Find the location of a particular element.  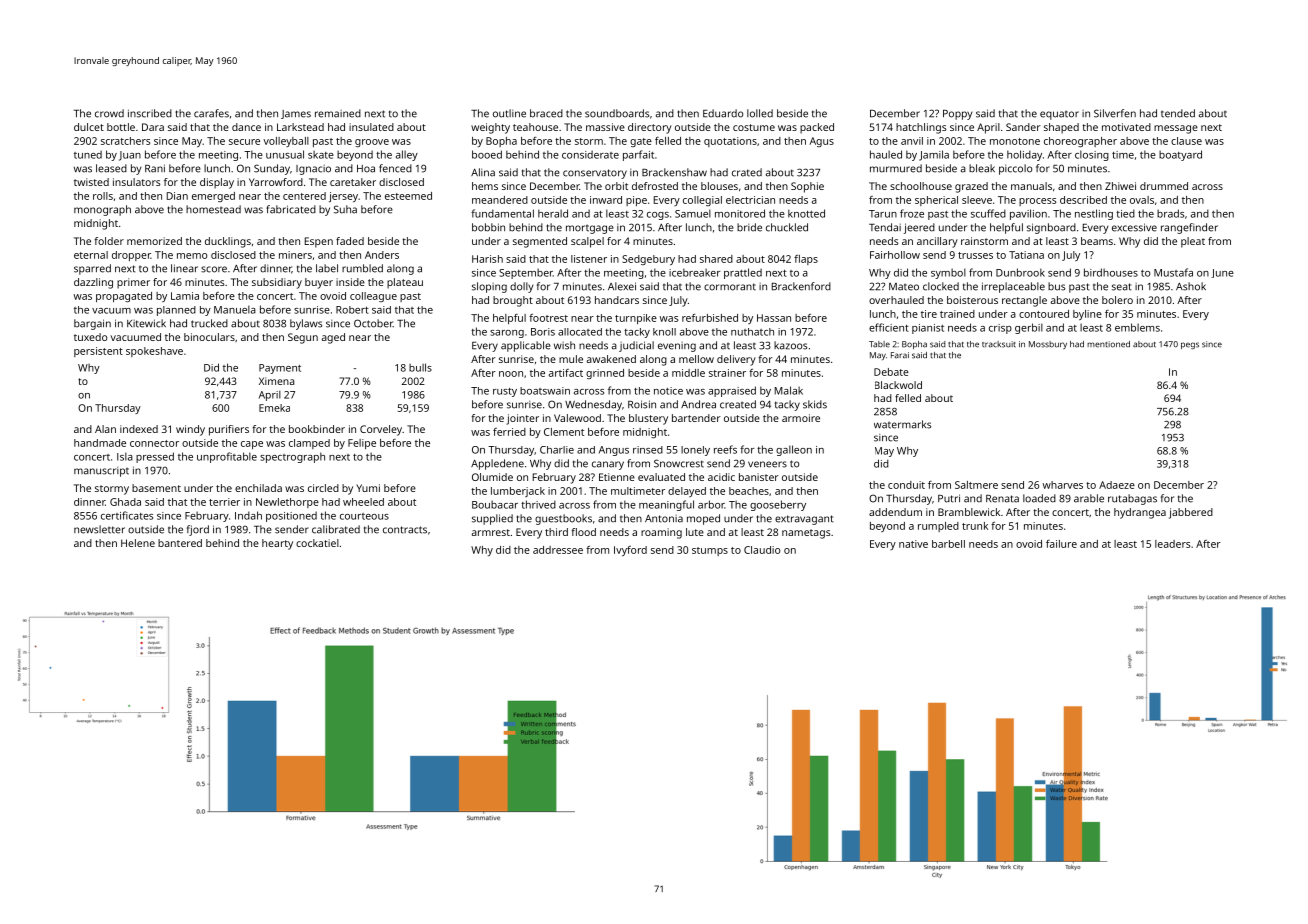

awakened is located at coordinates (611, 359).
